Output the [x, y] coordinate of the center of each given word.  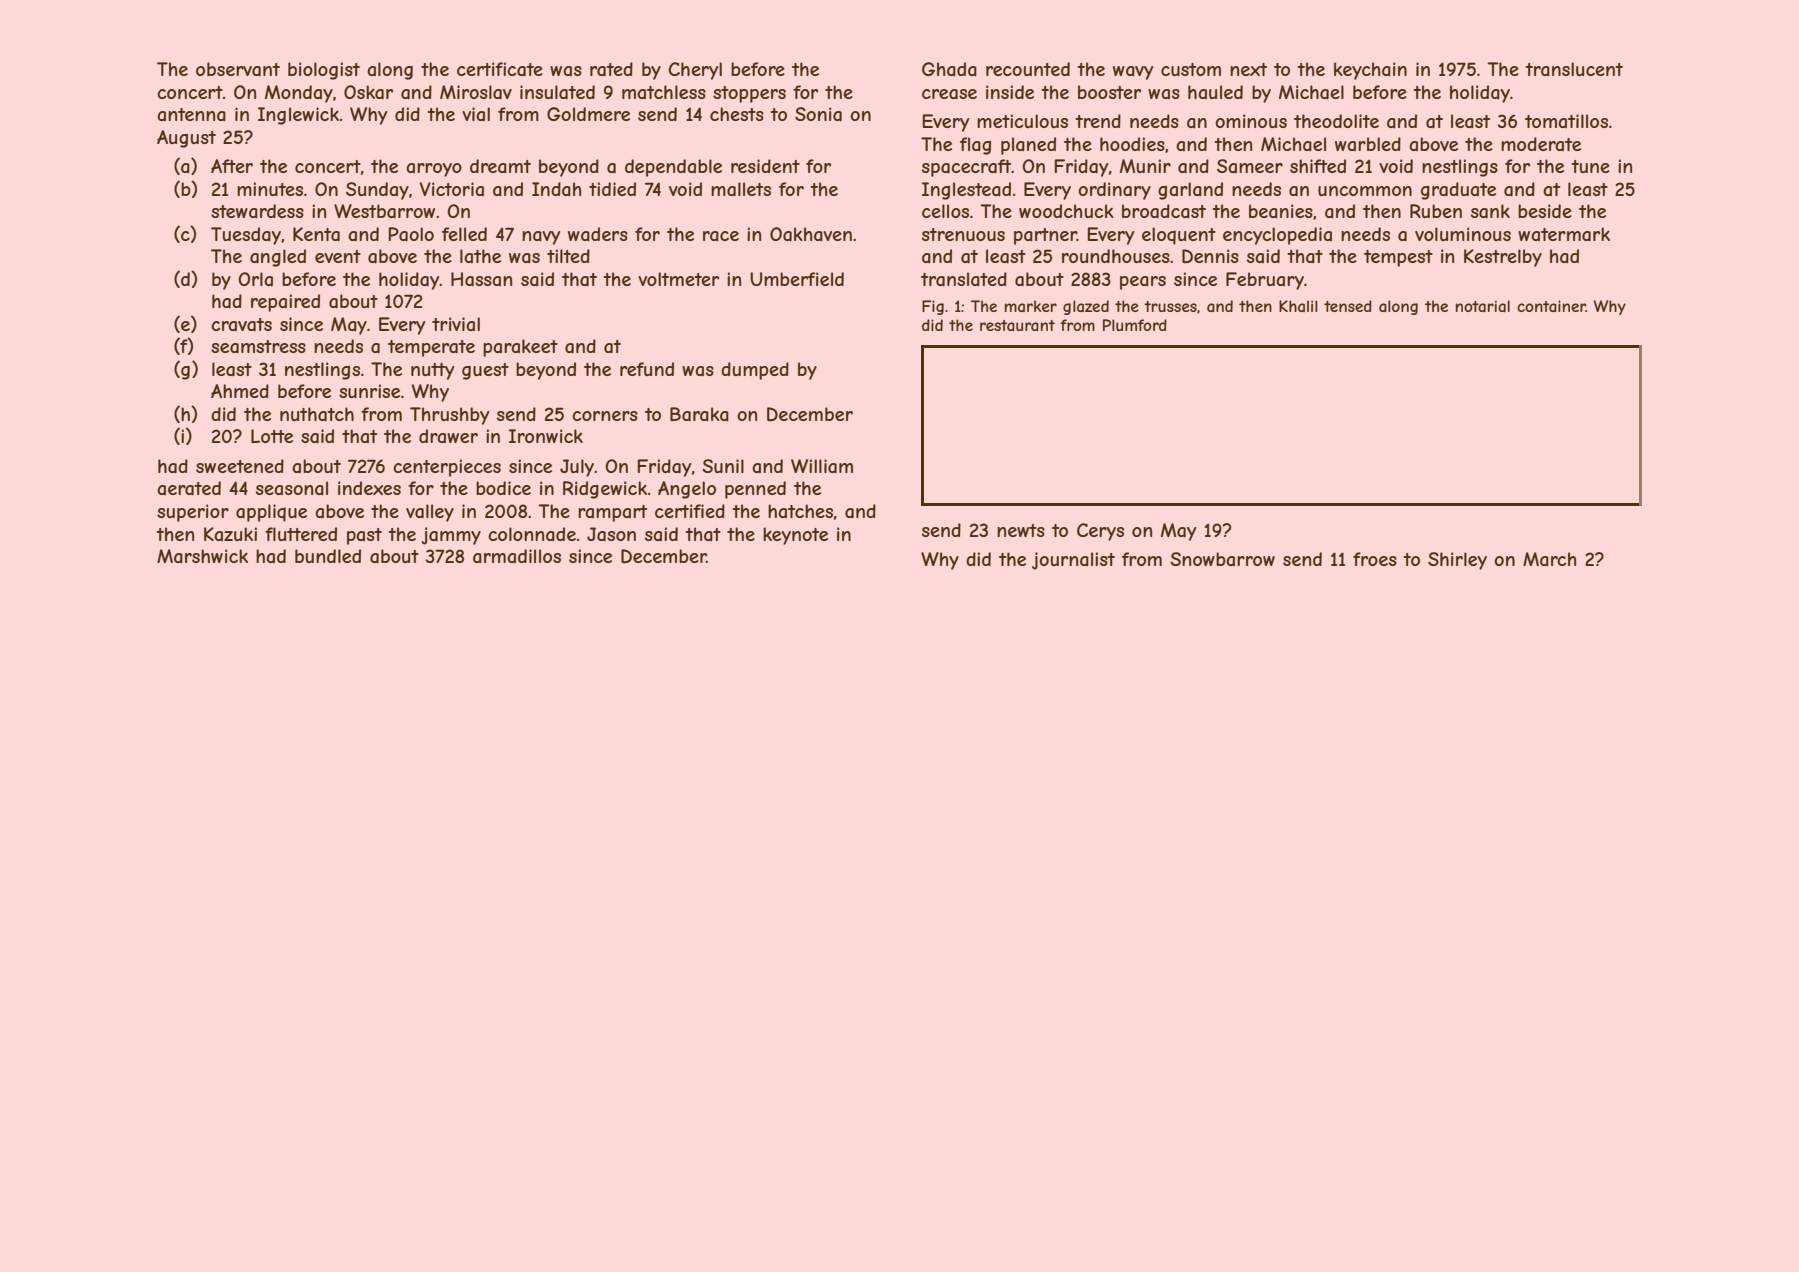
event [338, 256]
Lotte [272, 436]
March [1550, 559]
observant [238, 69]
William [822, 466]
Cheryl [695, 71]
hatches [800, 511]
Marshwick [202, 556]
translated [964, 279]
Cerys [1100, 532]
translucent [1574, 69]
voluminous [1463, 234]
